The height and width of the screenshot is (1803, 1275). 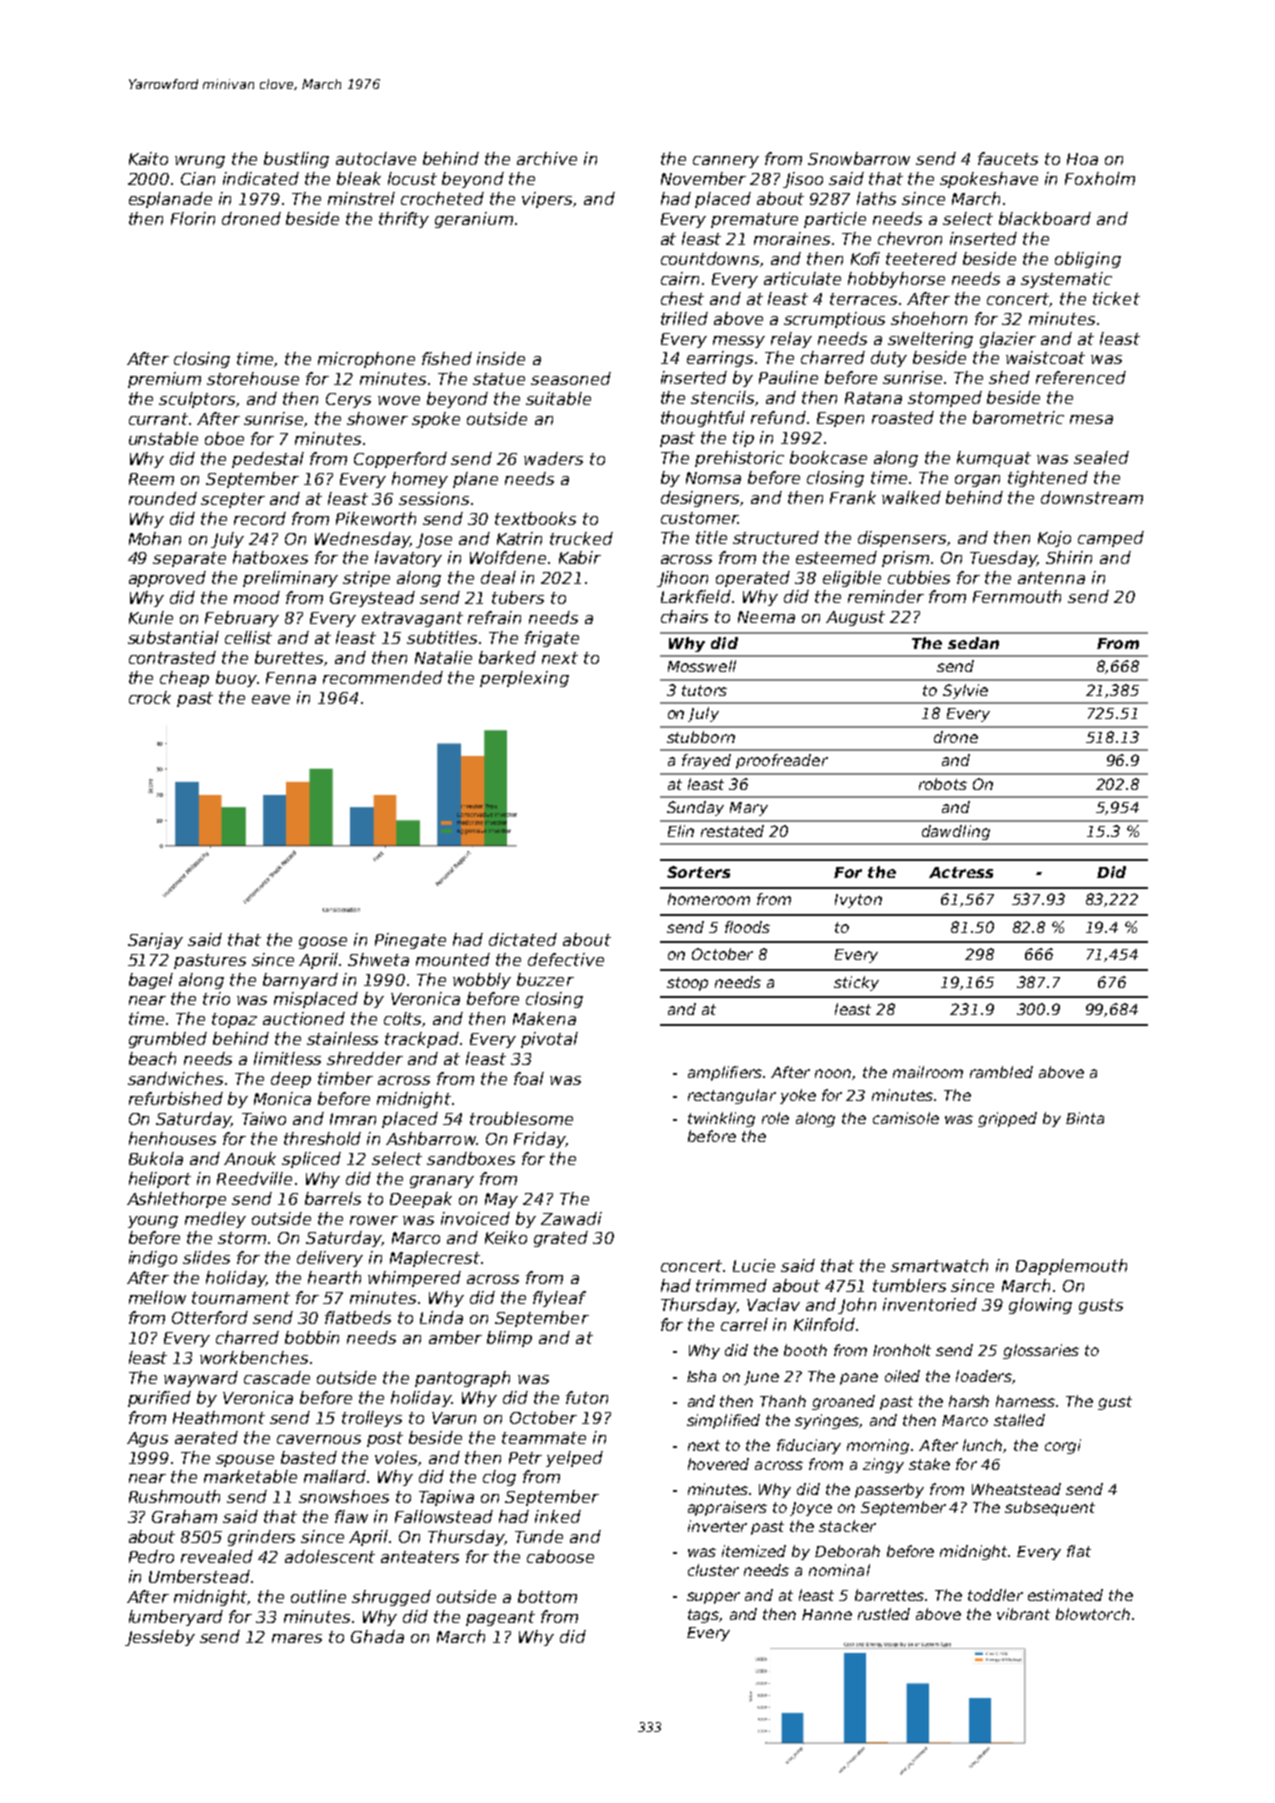 What do you see at coordinates (552, 639) in the screenshot?
I see `frigate` at bounding box center [552, 639].
